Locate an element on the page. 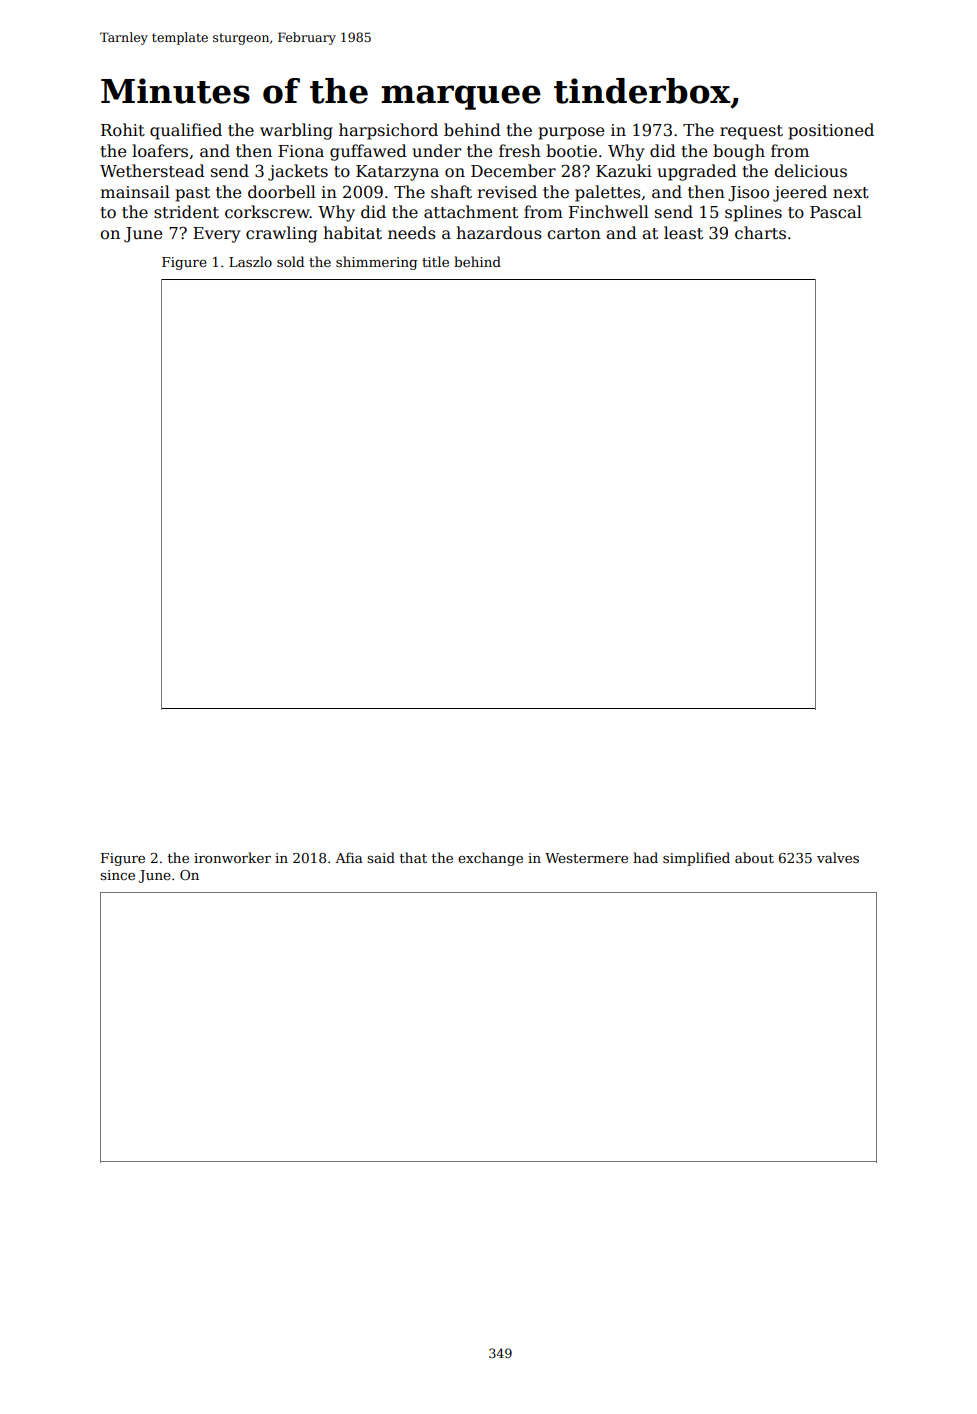 The width and height of the page is (977, 1414). shimmering is located at coordinates (376, 263).
